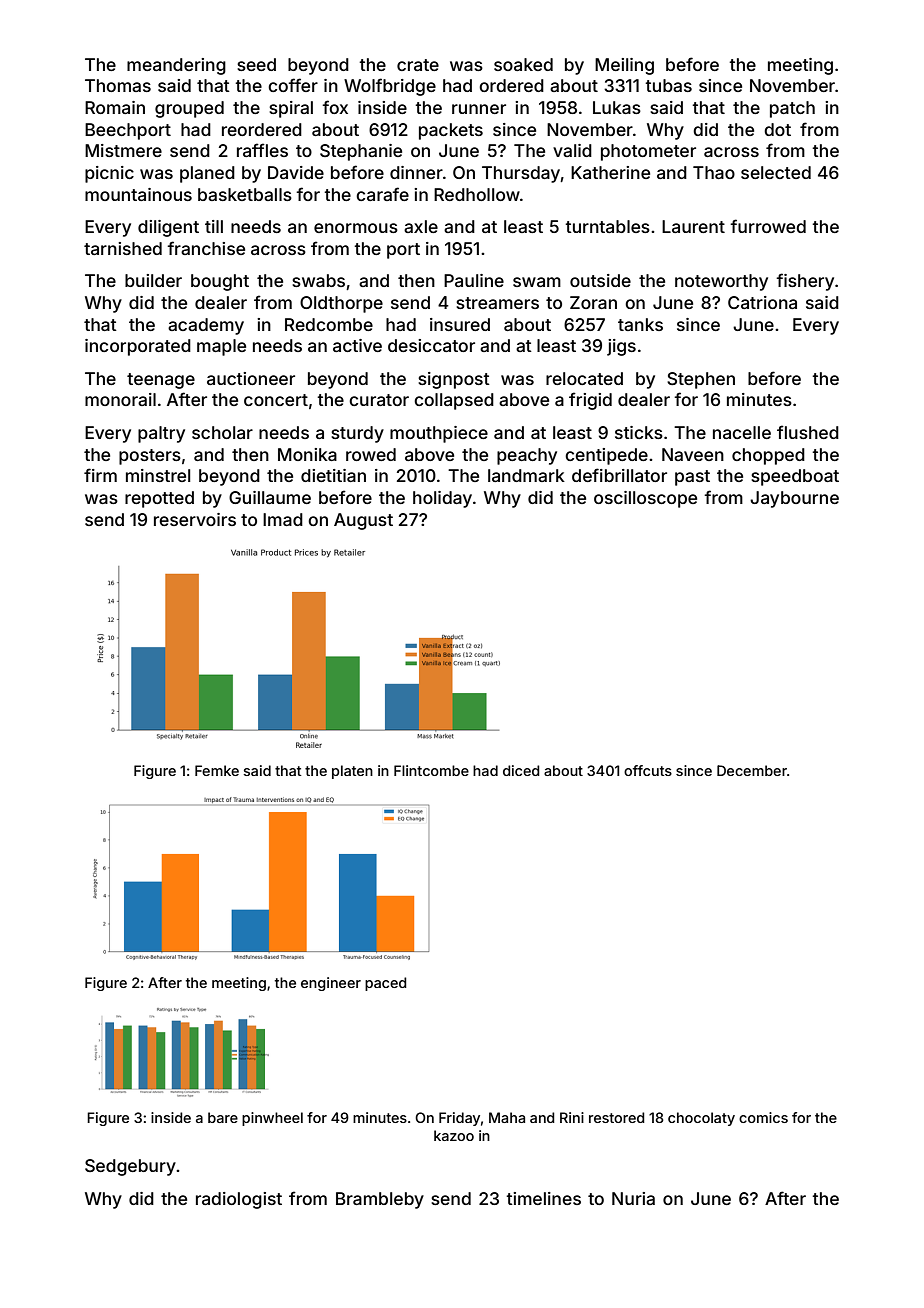  What do you see at coordinates (217, 770) in the screenshot?
I see `Femke` at bounding box center [217, 770].
